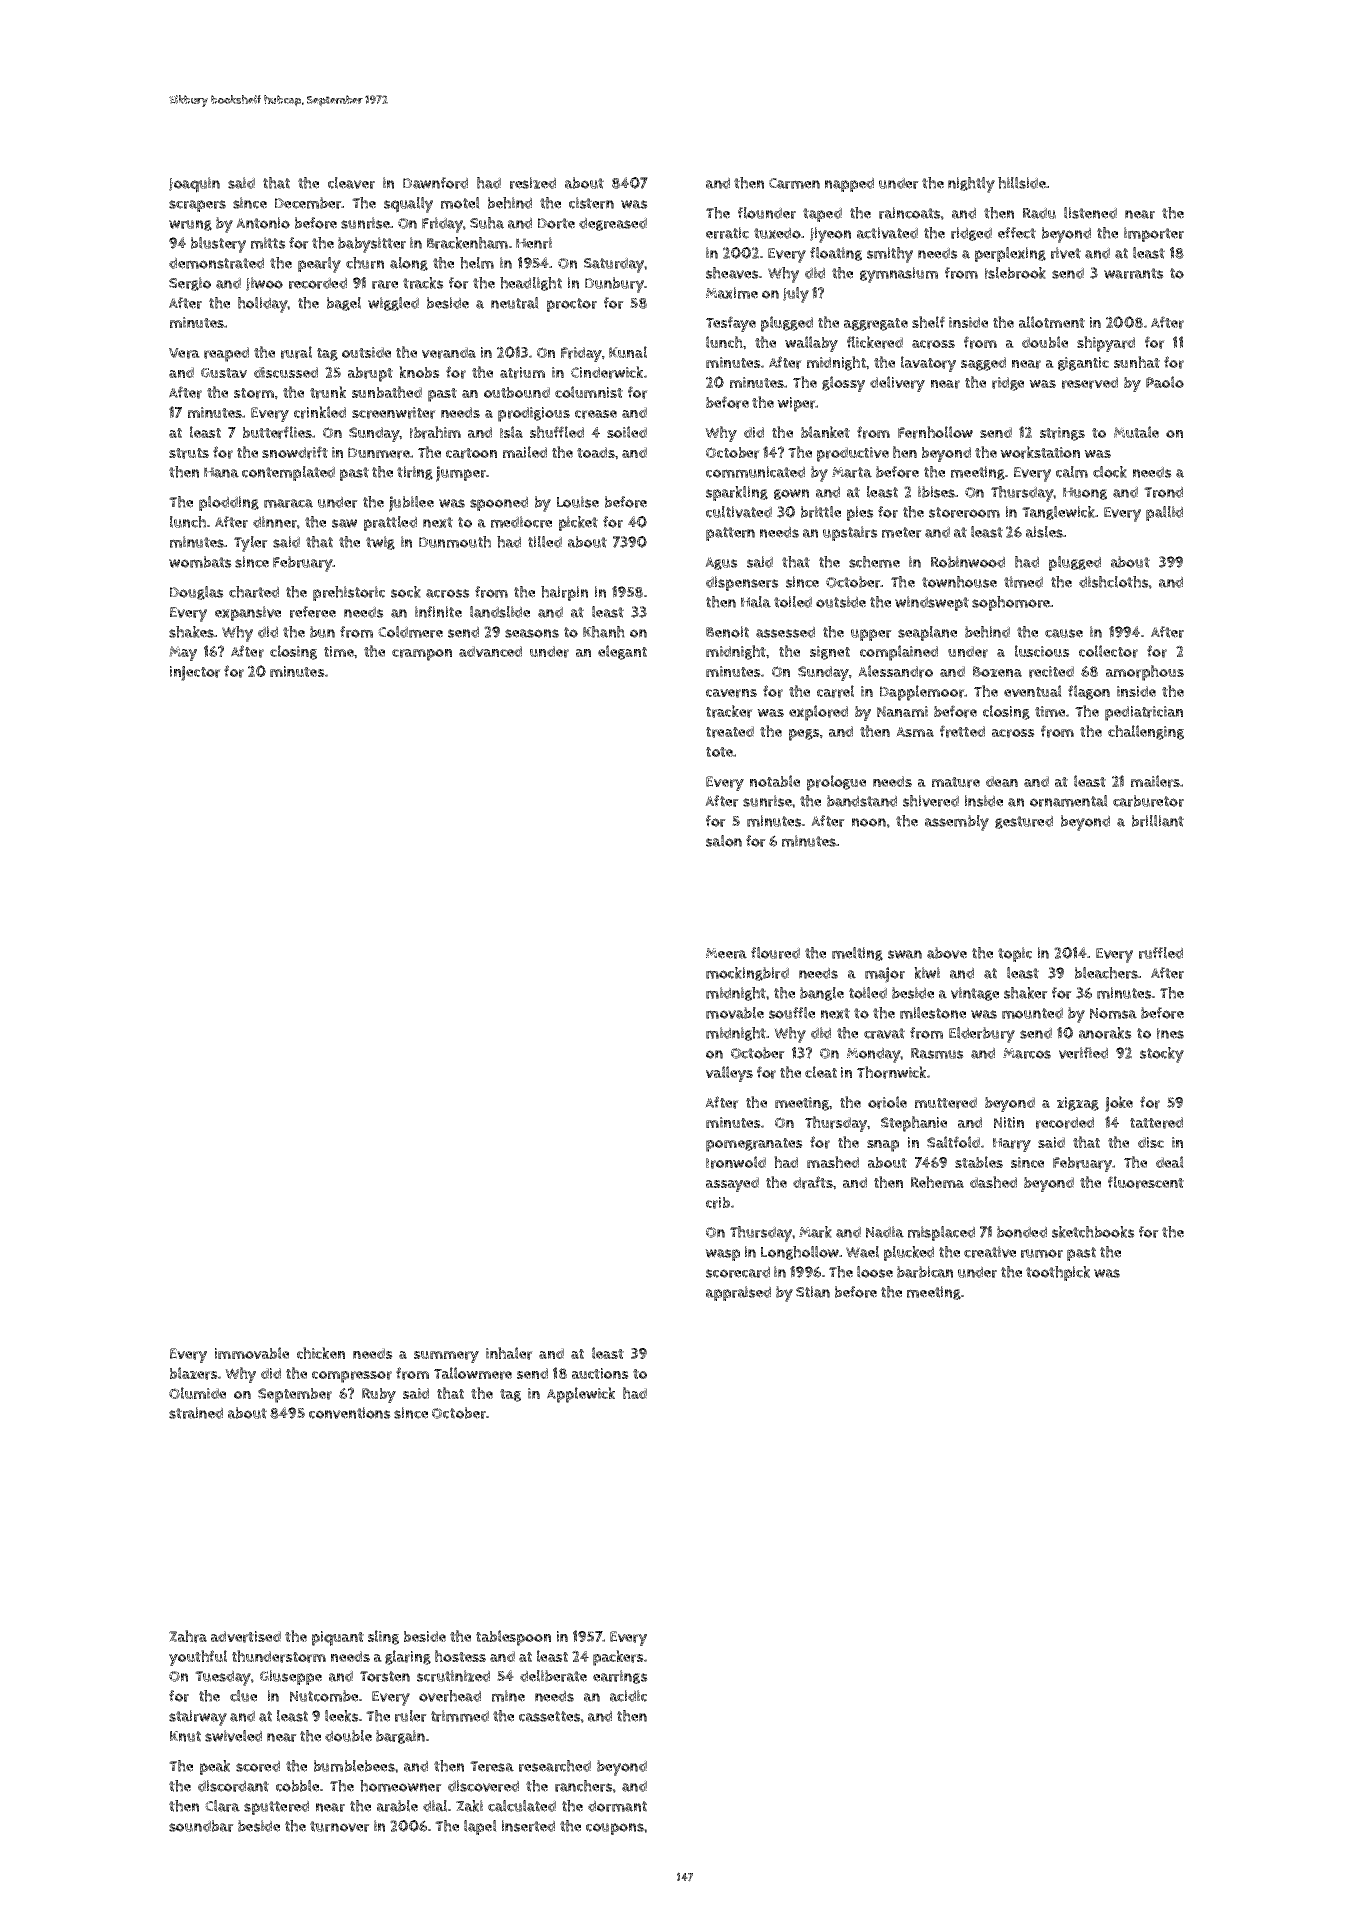  I want to click on Tesfaye, so click(731, 324).
